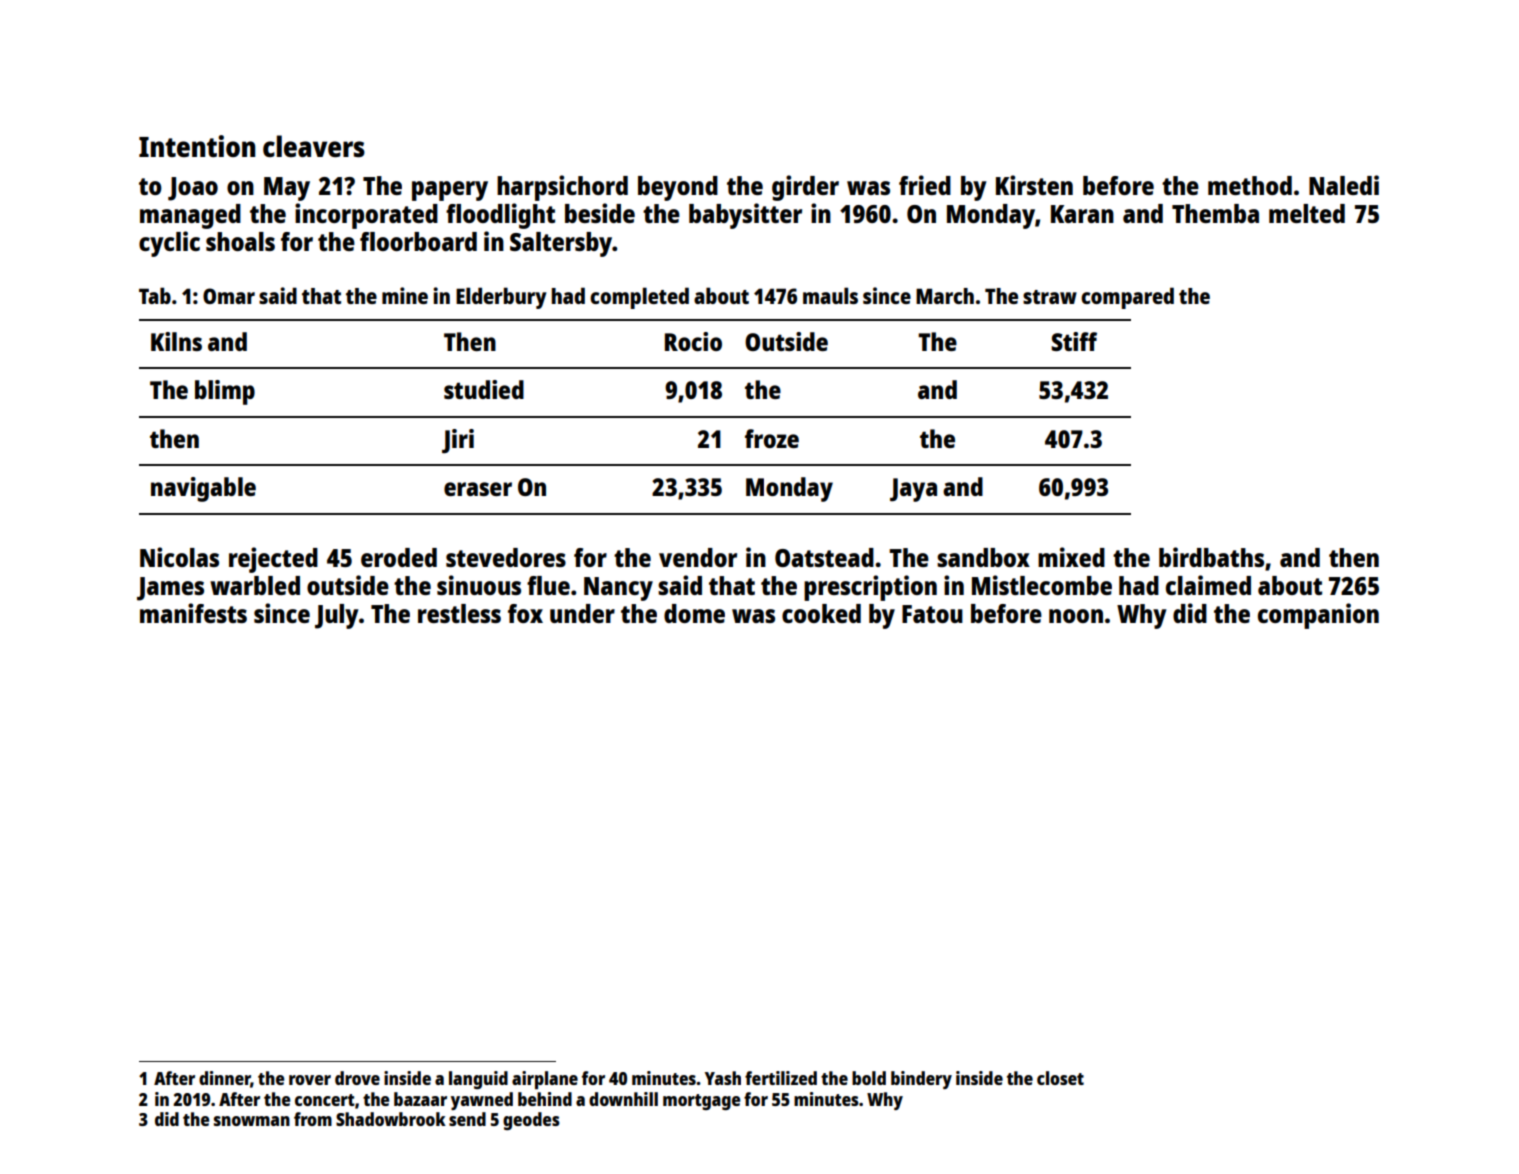  Describe the element at coordinates (179, 557) in the screenshot. I see `Nicolas` at that location.
